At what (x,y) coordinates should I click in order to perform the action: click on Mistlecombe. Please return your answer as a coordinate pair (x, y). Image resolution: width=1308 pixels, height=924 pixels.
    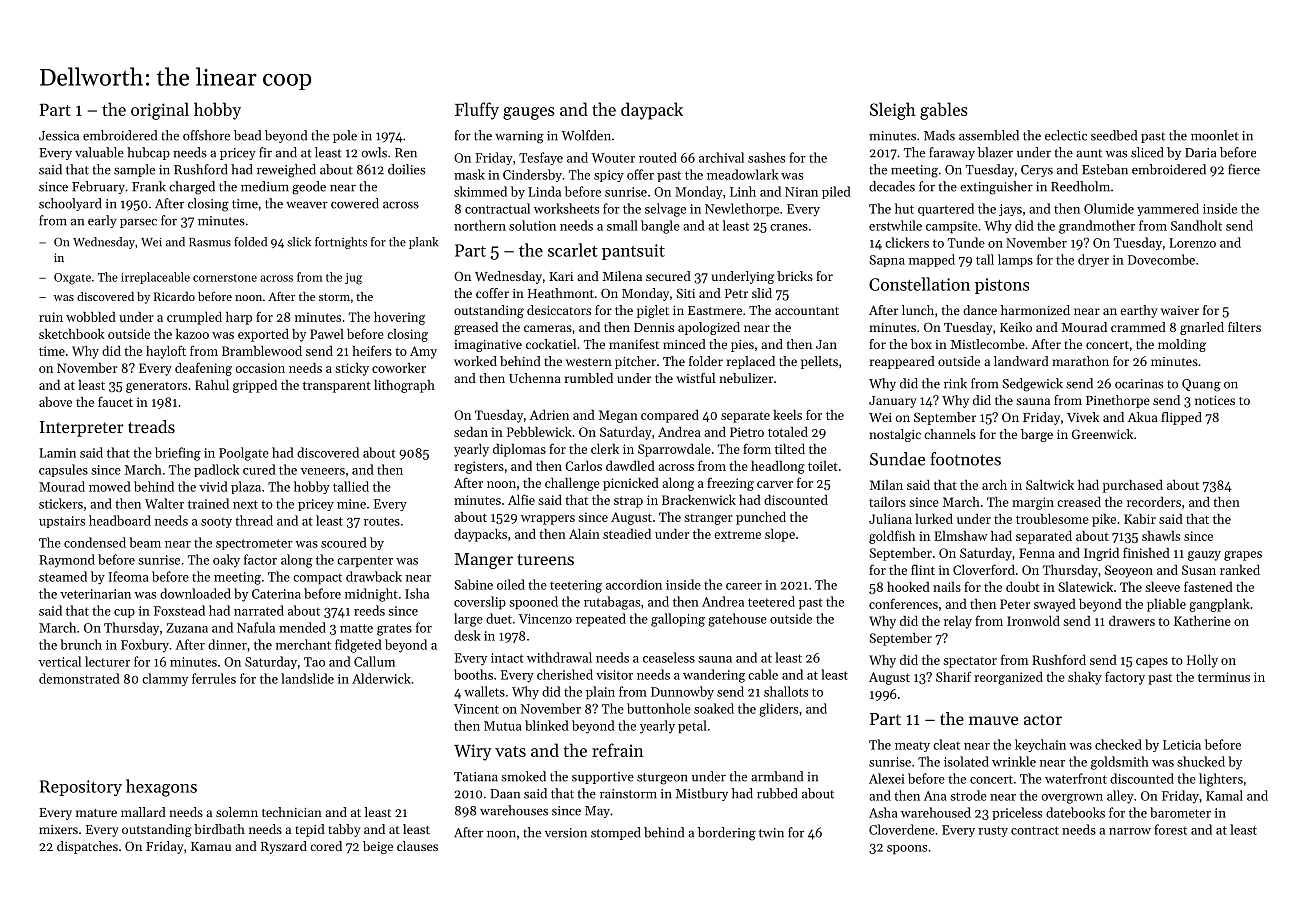
    Looking at the image, I should click on (988, 344).
